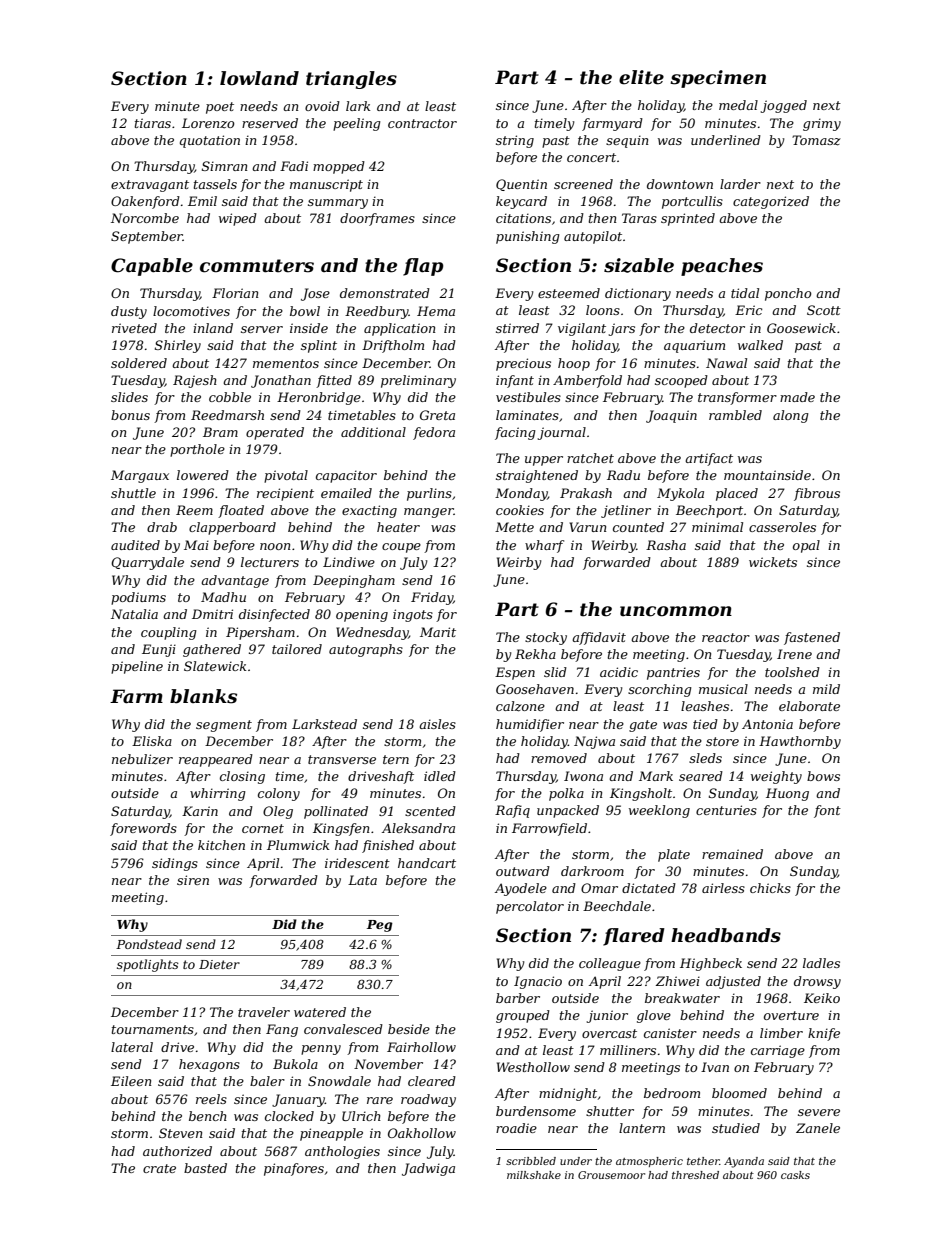 This image has width=952, height=1233. I want to click on Joaquin, so click(671, 416).
